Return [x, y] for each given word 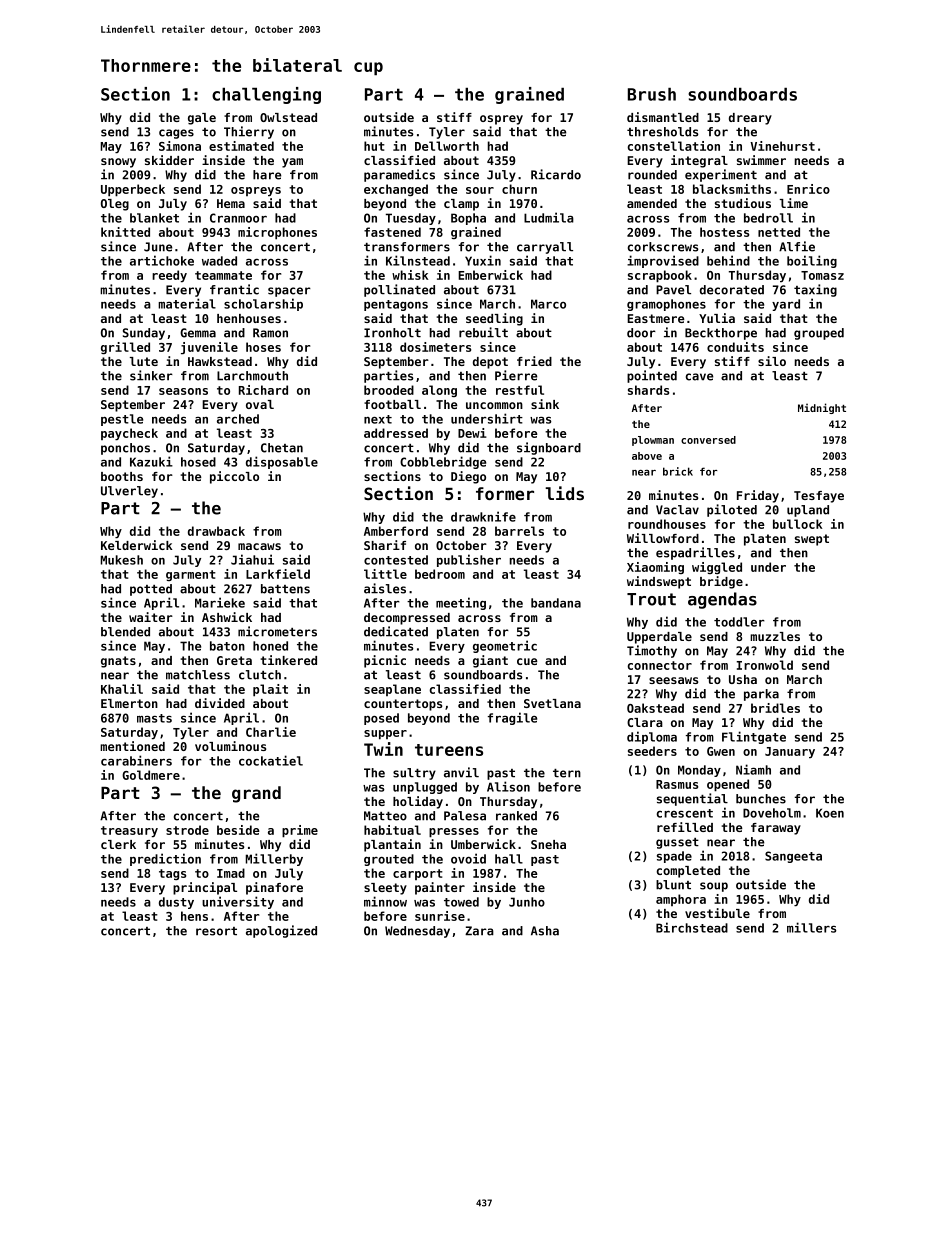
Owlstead [288, 117]
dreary [750, 119]
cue [527, 661]
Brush [652, 94]
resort [216, 931]
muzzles [775, 636]
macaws [259, 546]
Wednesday [417, 932]
